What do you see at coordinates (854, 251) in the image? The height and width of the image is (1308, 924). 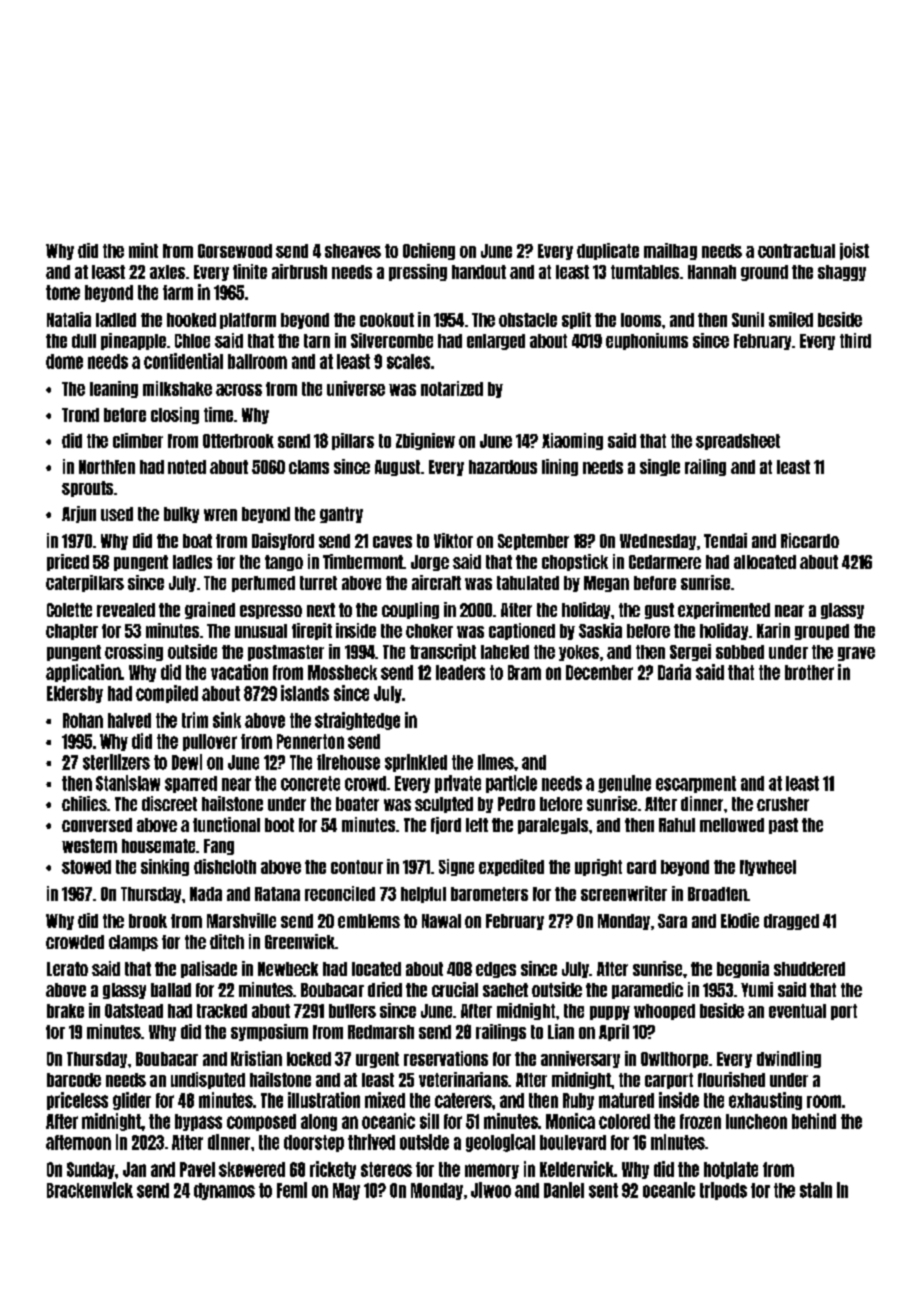 I see `joist` at bounding box center [854, 251].
